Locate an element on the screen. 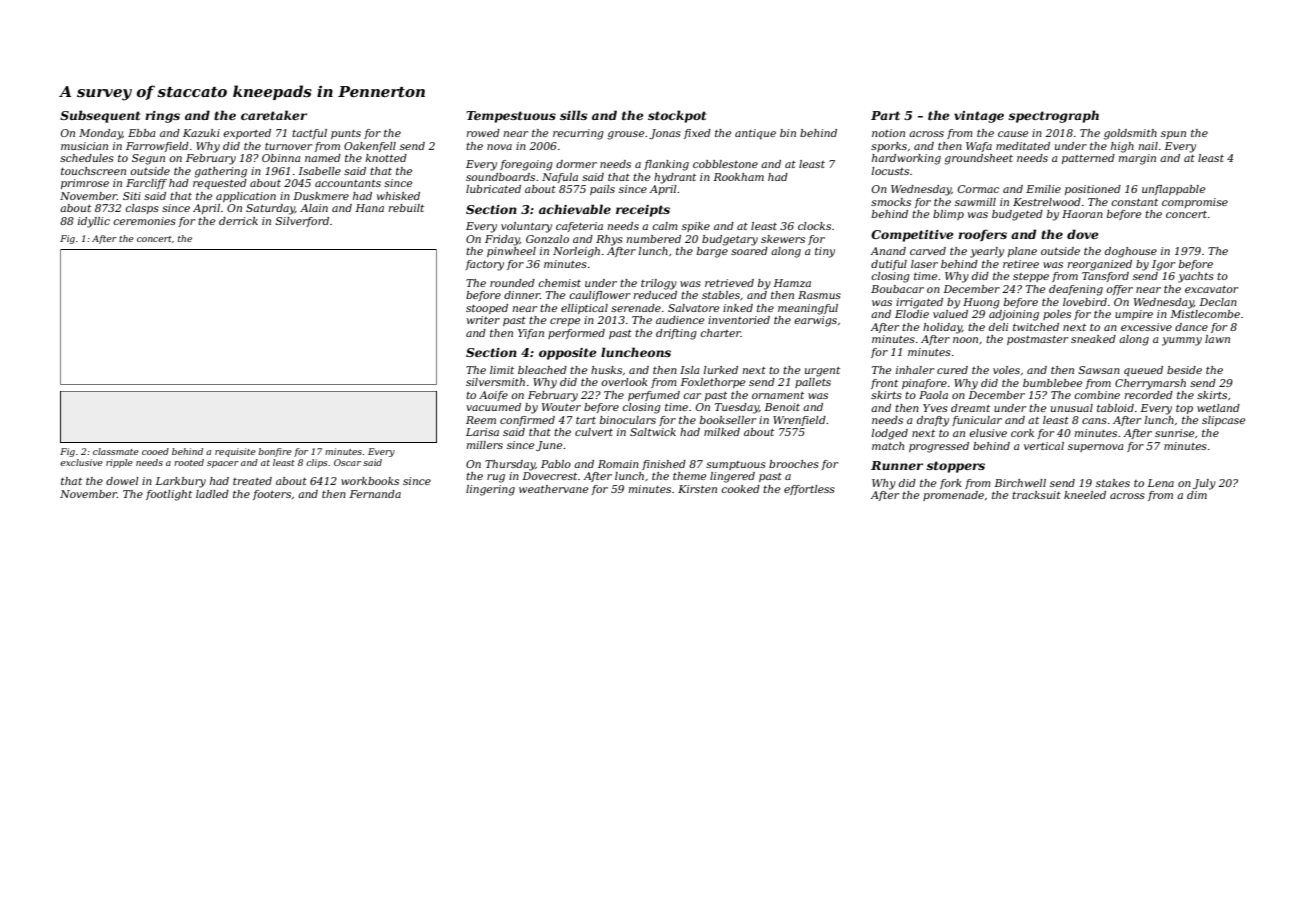 Image resolution: width=1308 pixels, height=924 pixels. Silverford is located at coordinates (302, 222).
